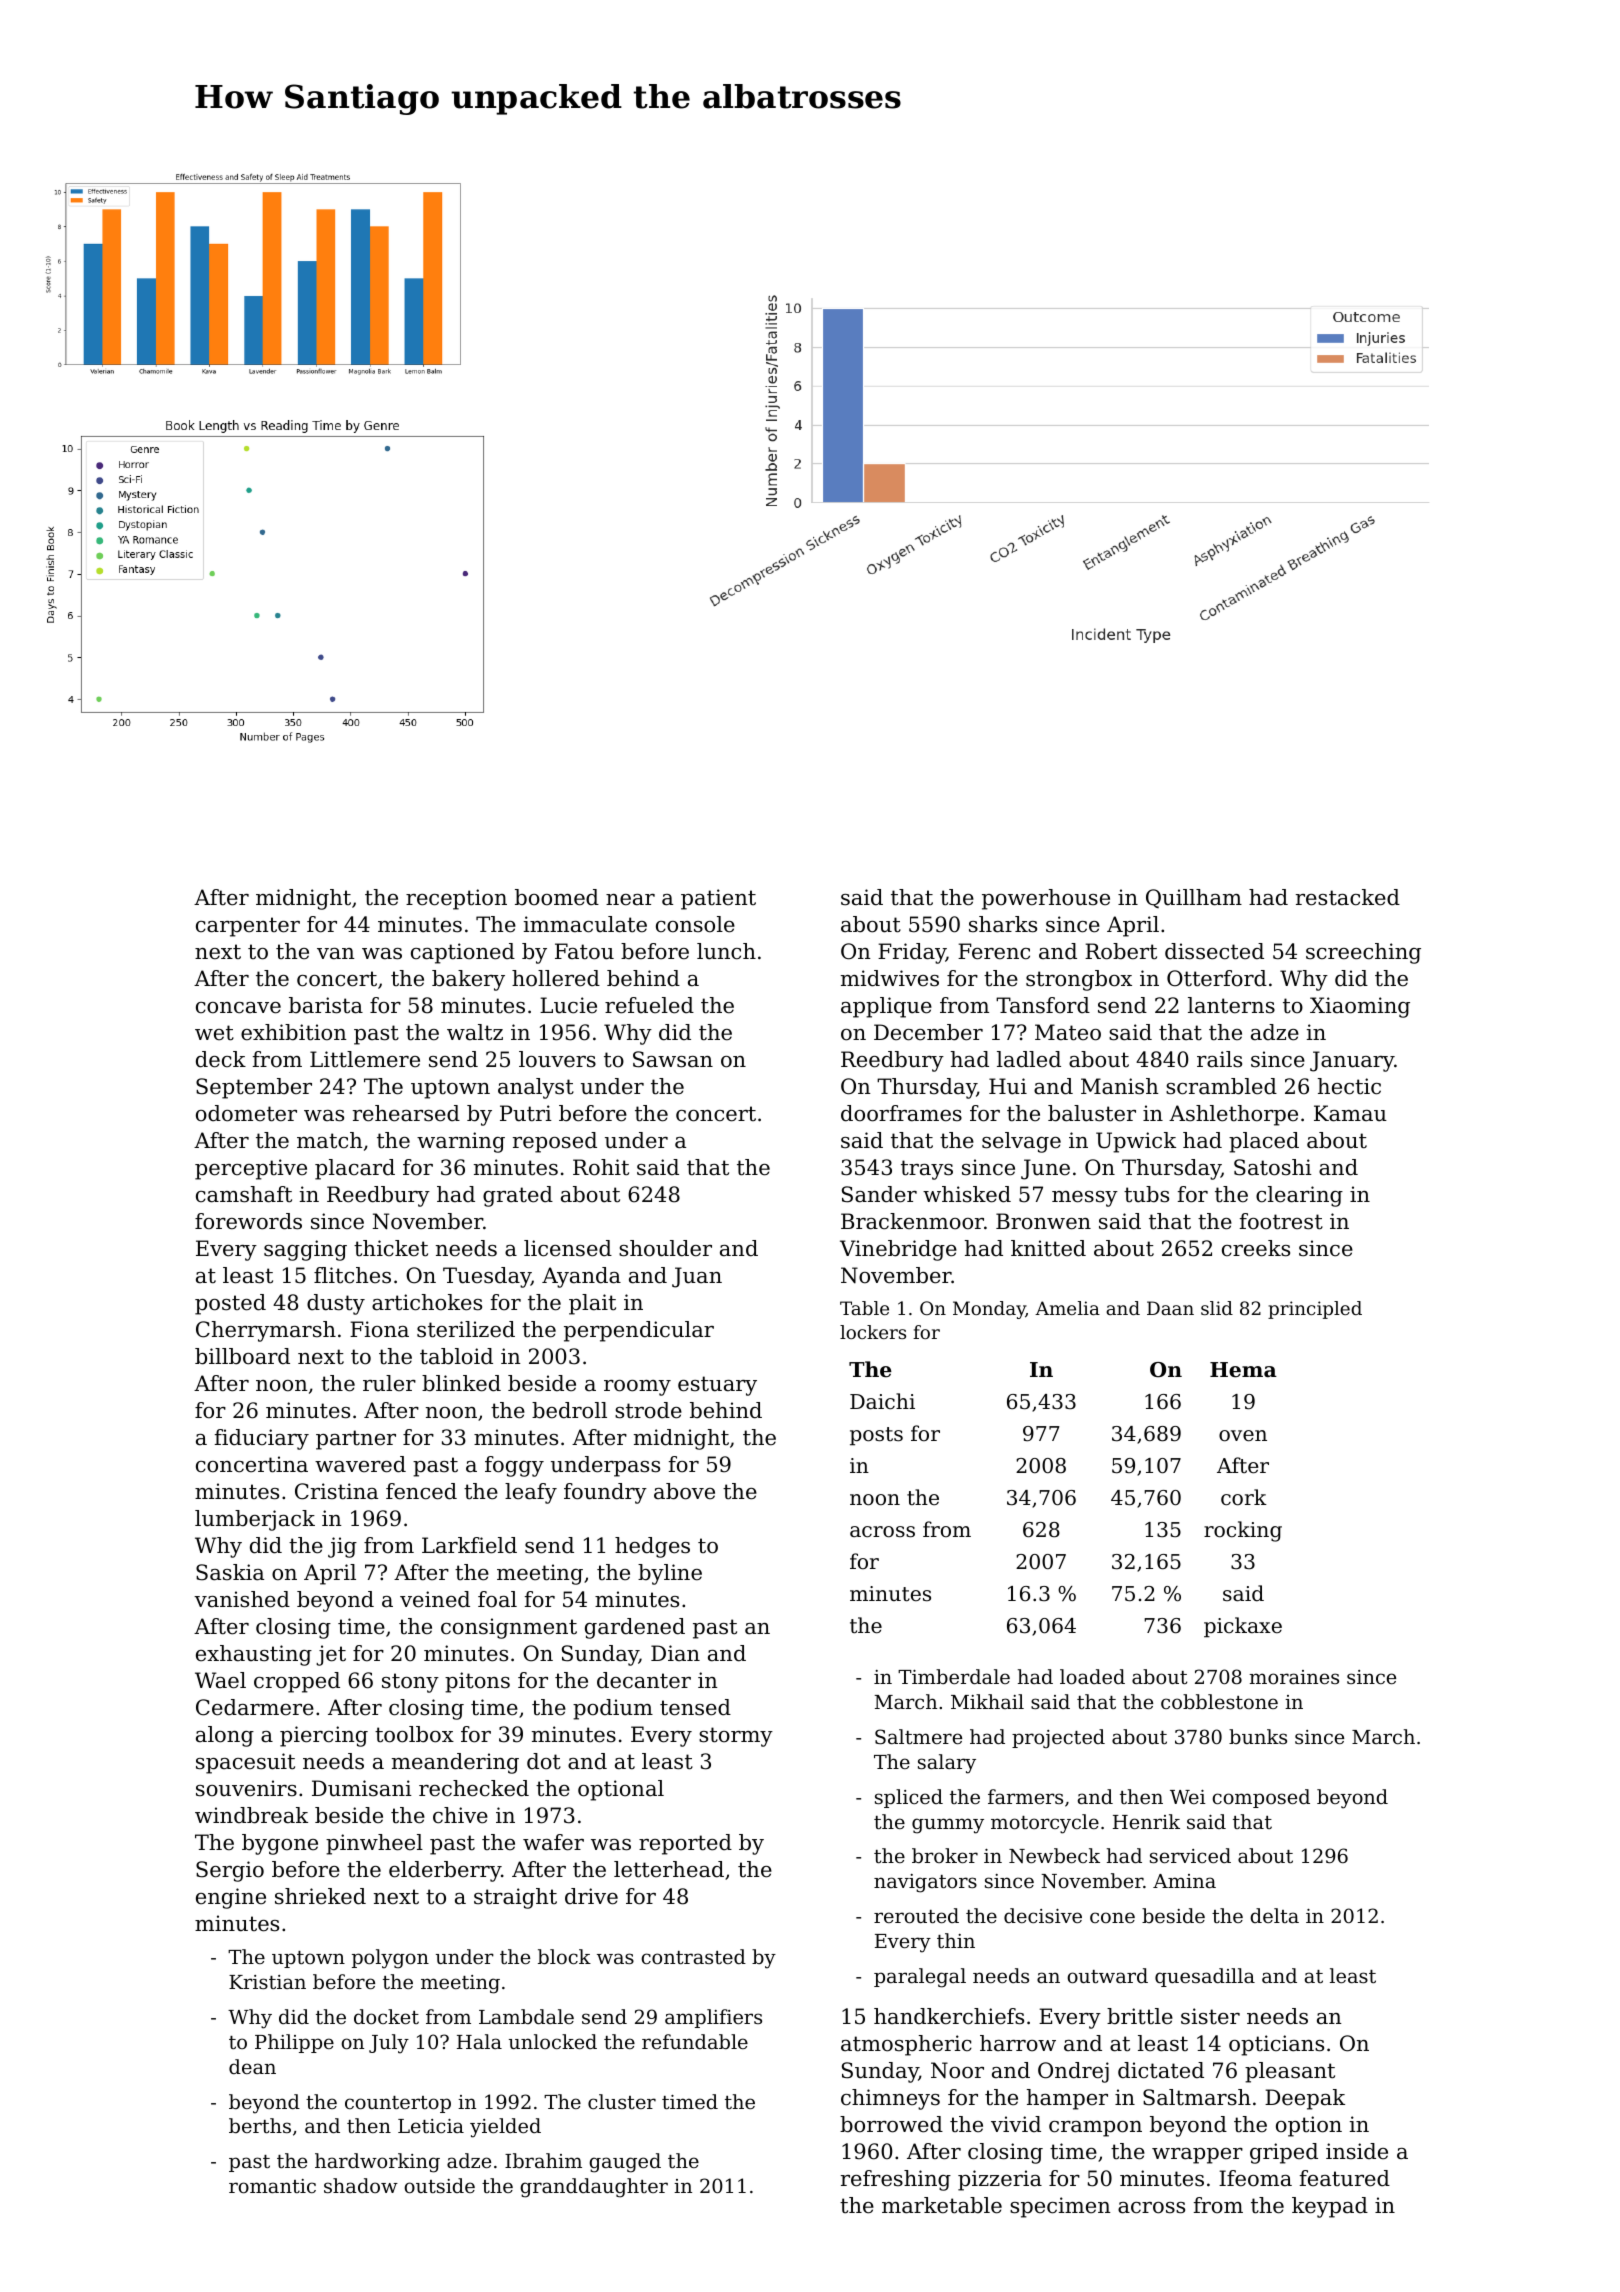 The image size is (1620, 2292). Describe the element at coordinates (736, 1737) in the page. I see `stormy` at that location.
